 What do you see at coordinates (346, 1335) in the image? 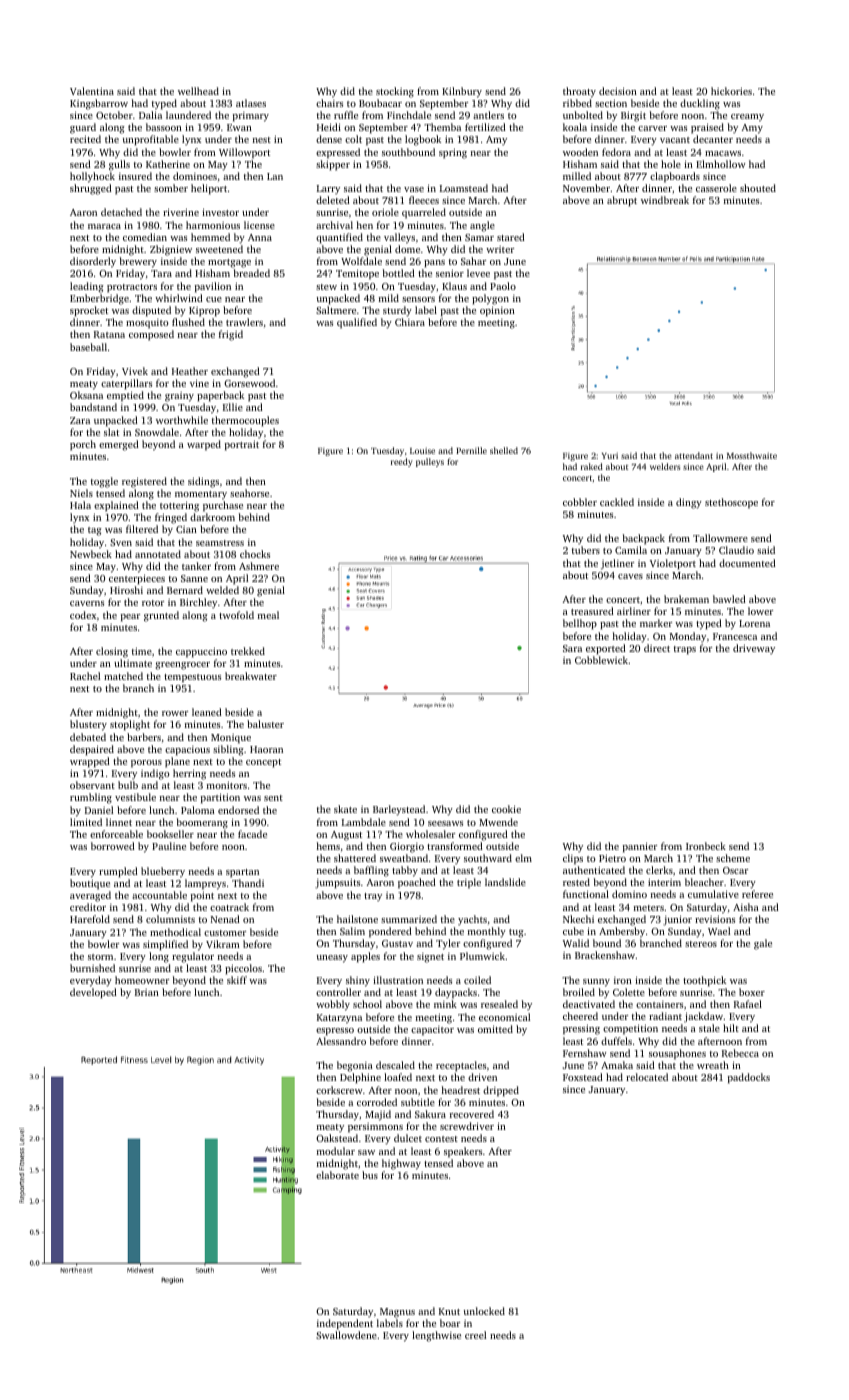
I see `Swallowdene` at bounding box center [346, 1335].
